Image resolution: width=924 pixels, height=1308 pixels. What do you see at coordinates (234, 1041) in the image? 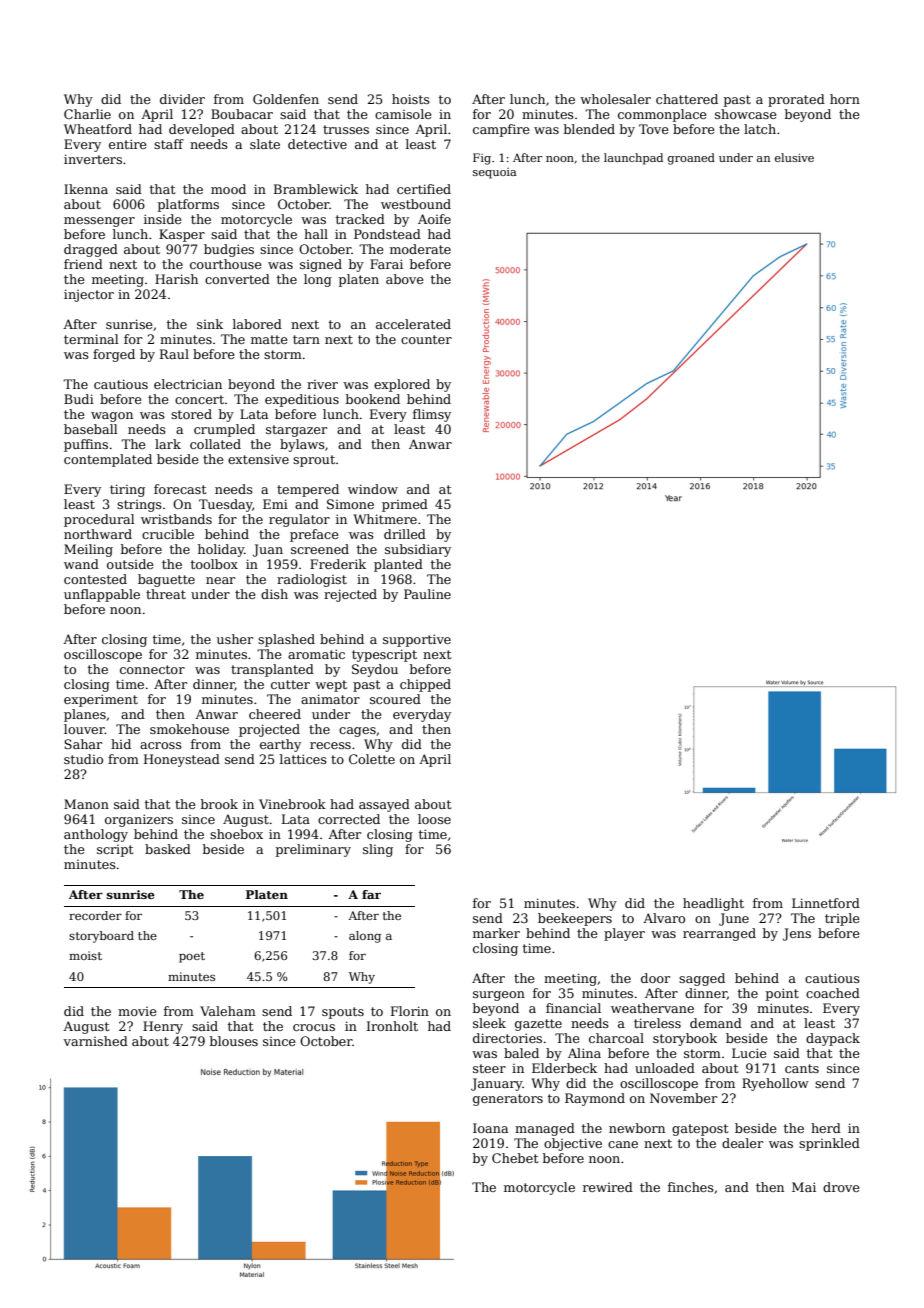
I see `blouses` at bounding box center [234, 1041].
